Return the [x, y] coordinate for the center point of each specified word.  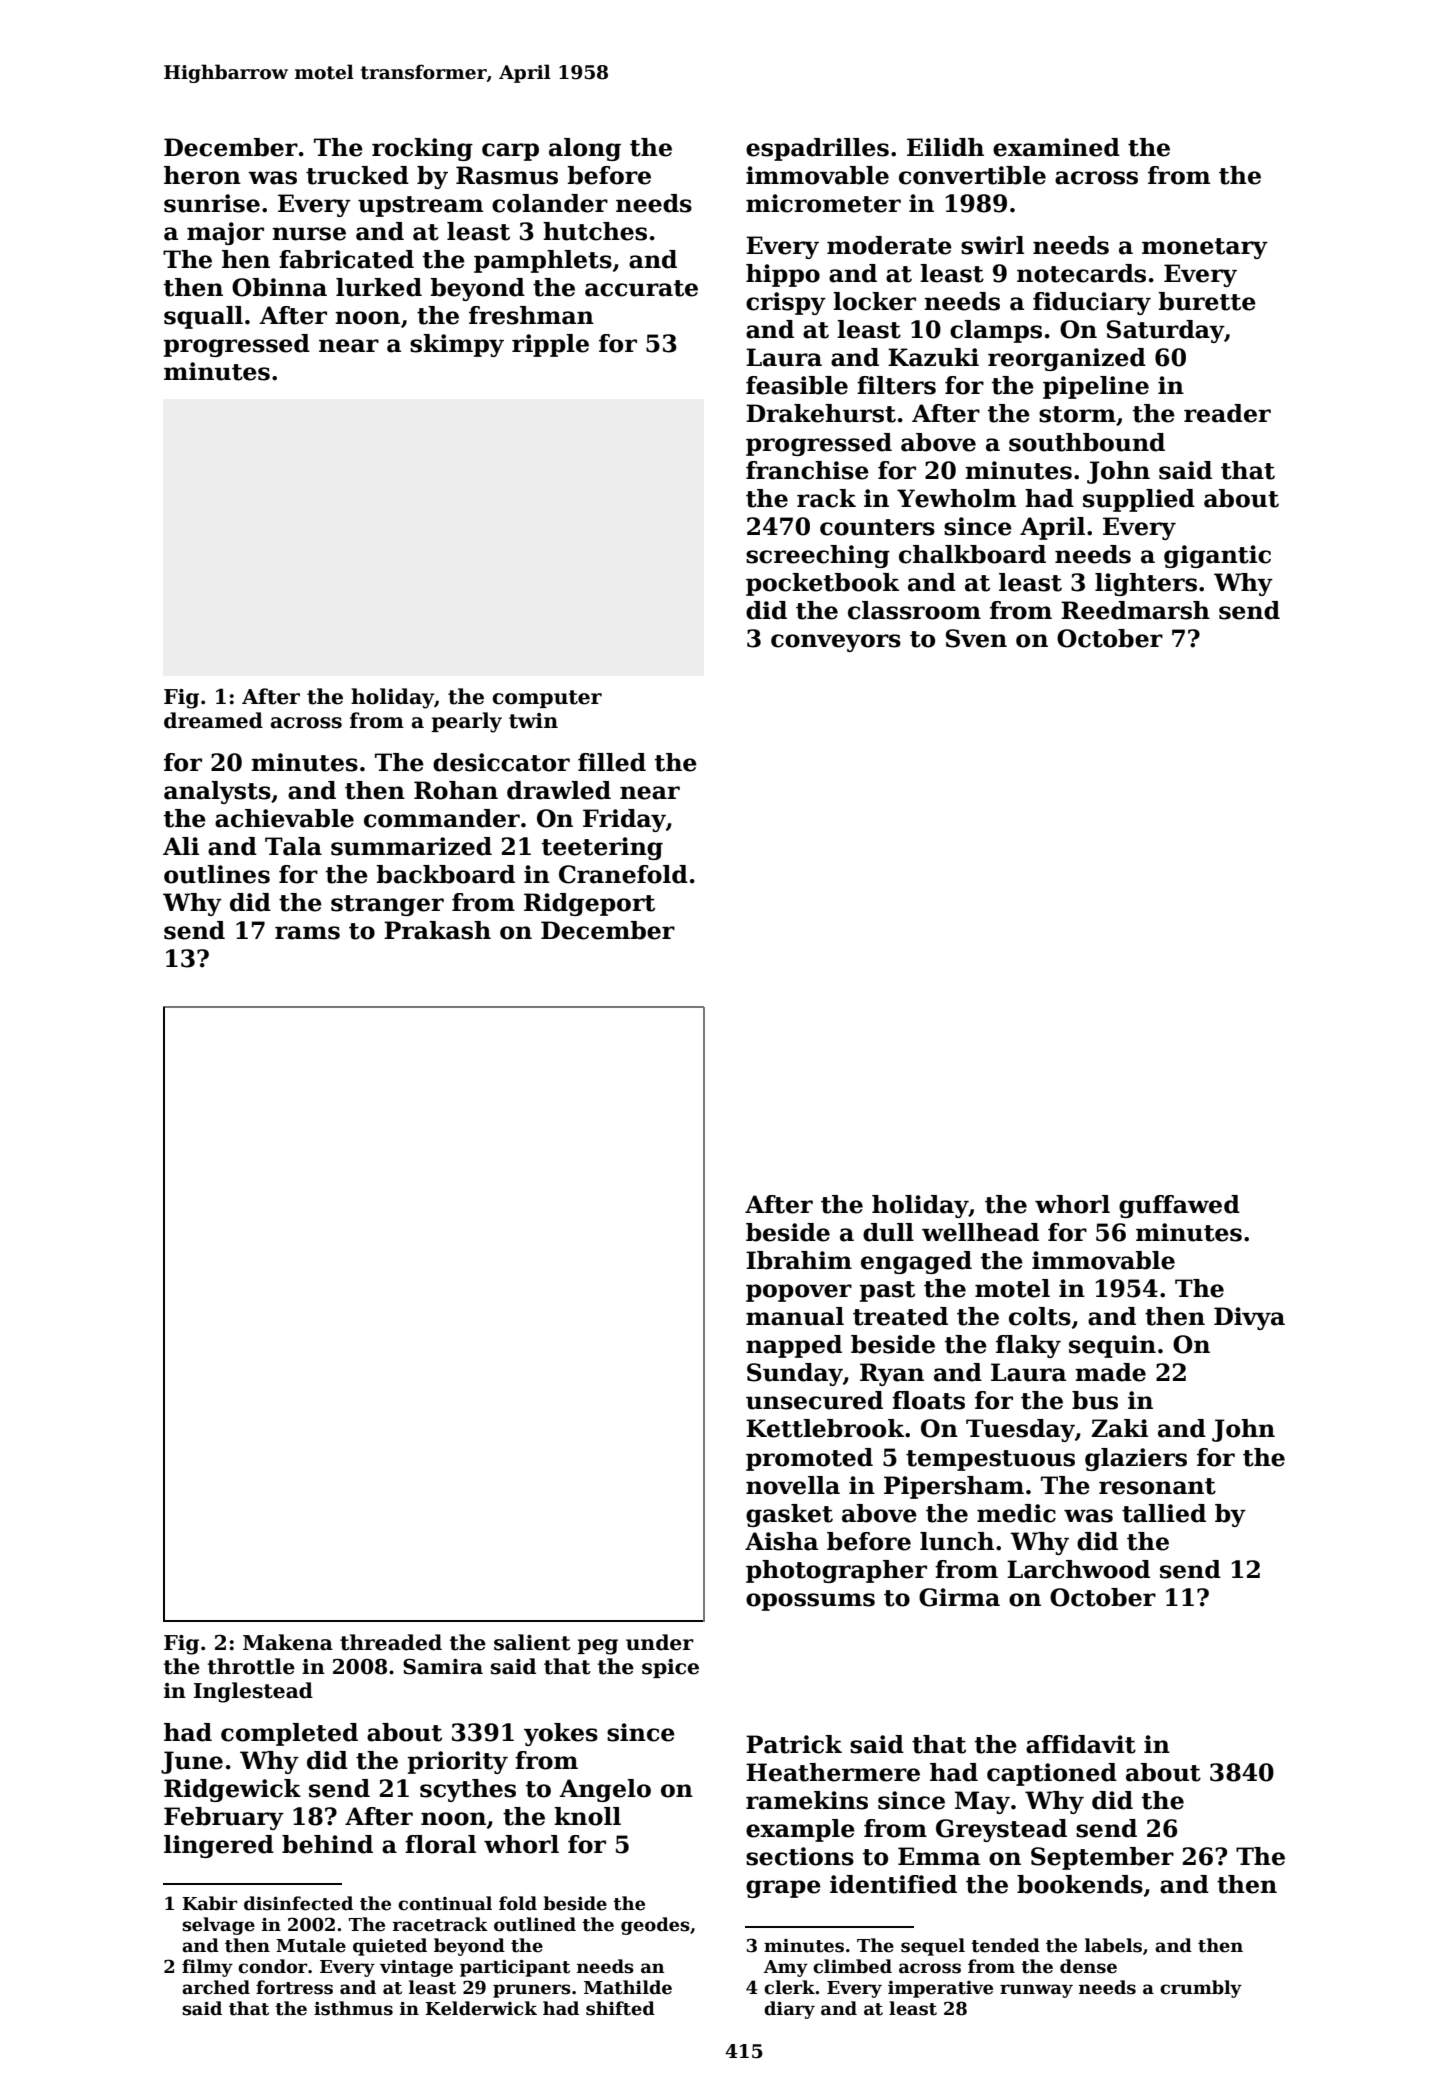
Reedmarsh [1135, 610]
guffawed [1179, 1206]
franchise [807, 470]
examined [1056, 147]
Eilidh [945, 147]
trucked [357, 175]
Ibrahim [799, 1260]
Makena [288, 1642]
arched [216, 1987]
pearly [466, 722]
